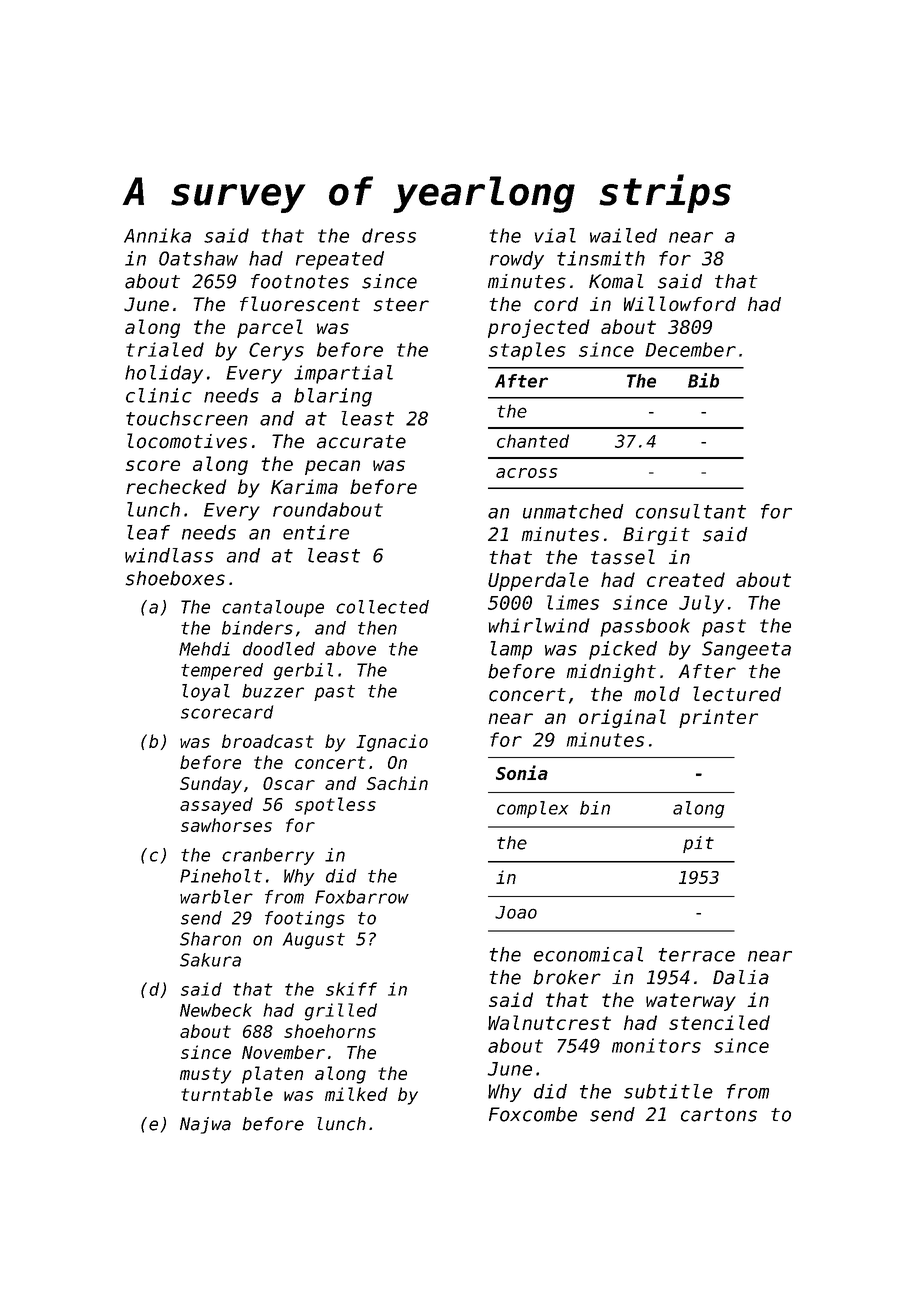  Describe the element at coordinates (216, 1010) in the screenshot. I see `Newbeck` at that location.
